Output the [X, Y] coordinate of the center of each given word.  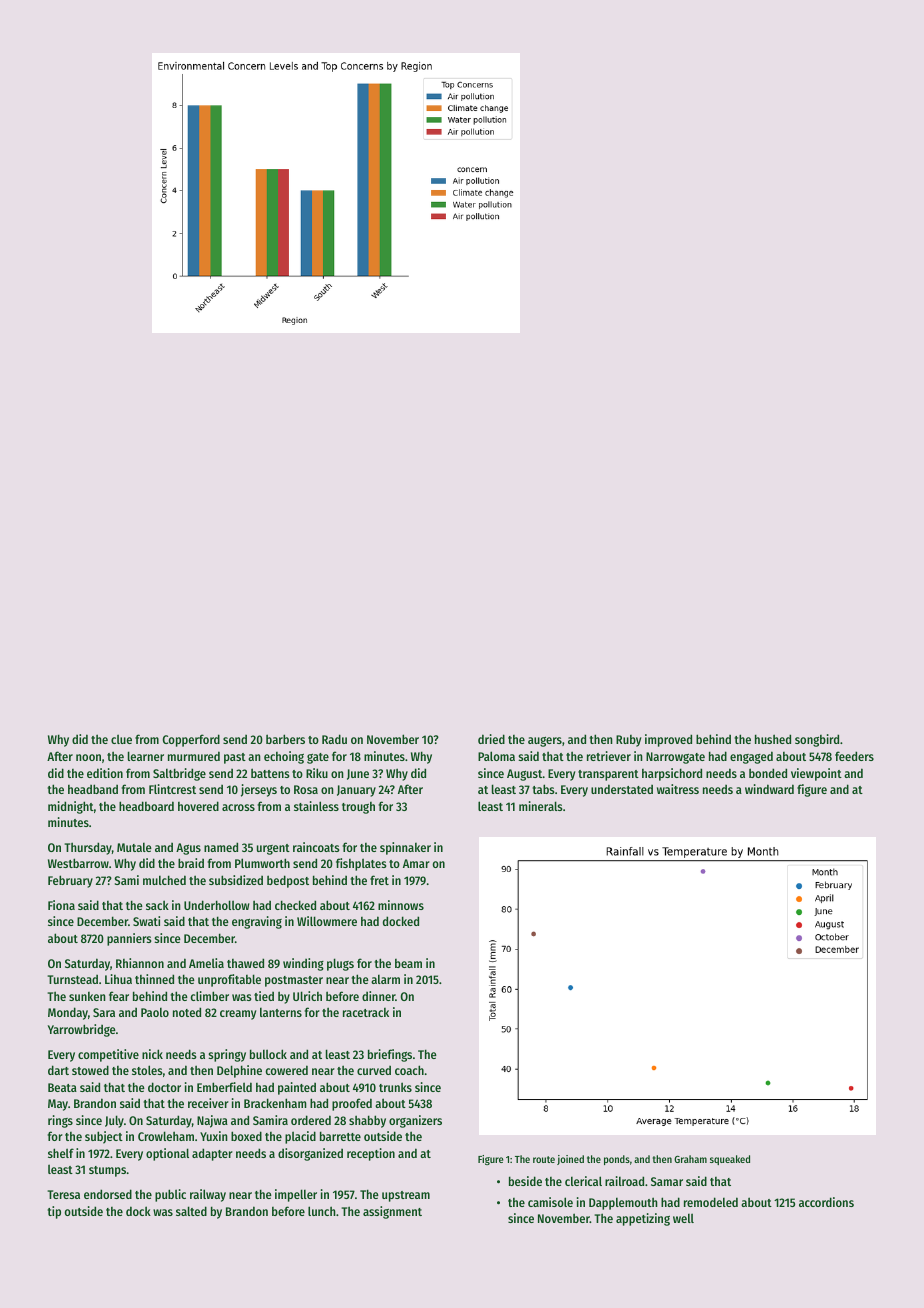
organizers [415, 1121]
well [683, 1218]
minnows [401, 905]
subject [104, 1137]
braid [191, 863]
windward [769, 789]
